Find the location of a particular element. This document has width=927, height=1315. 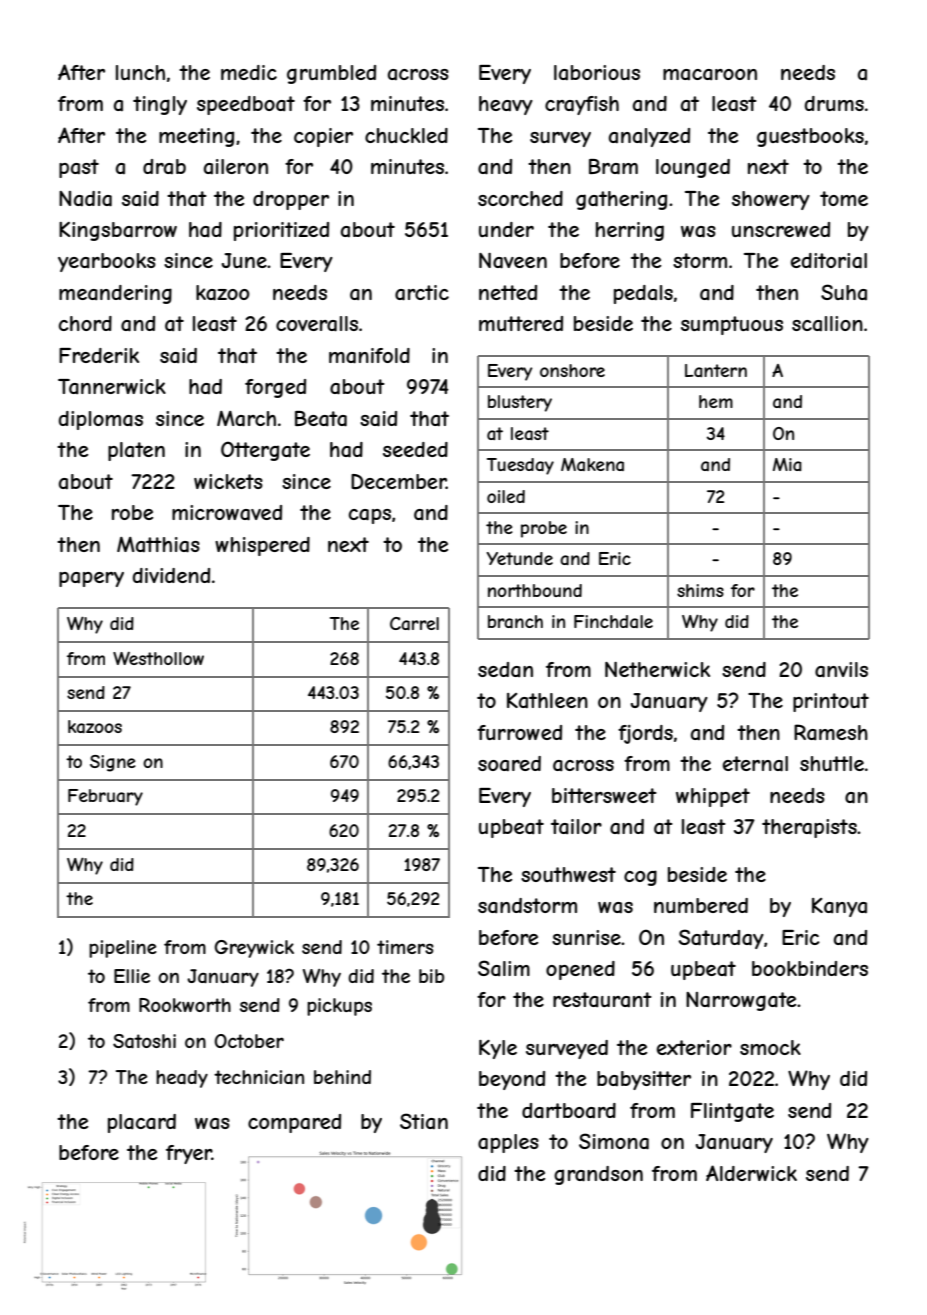

pipeline is located at coordinates (123, 949).
